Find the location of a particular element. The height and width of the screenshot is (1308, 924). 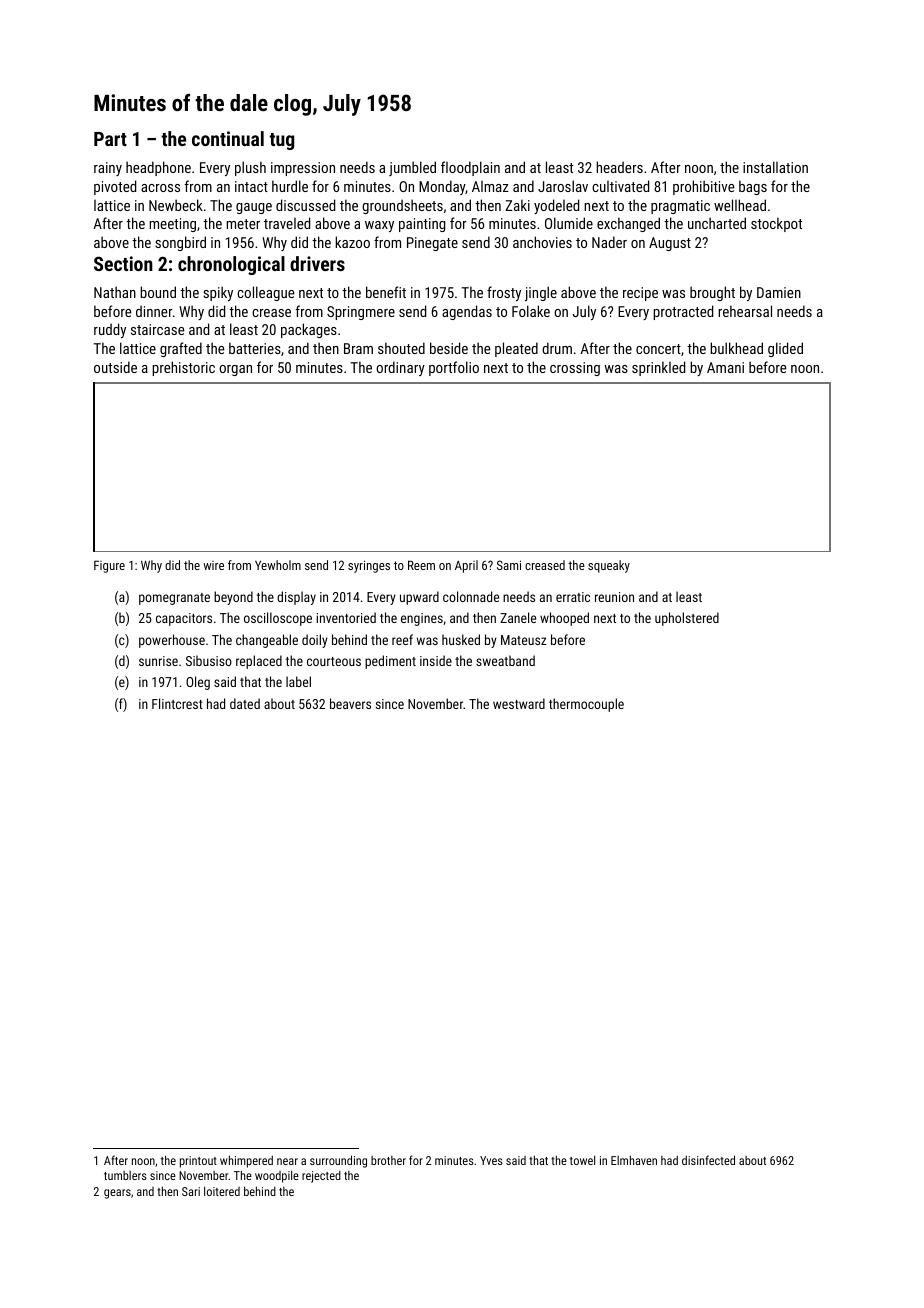

disinfected is located at coordinates (708, 1160).
